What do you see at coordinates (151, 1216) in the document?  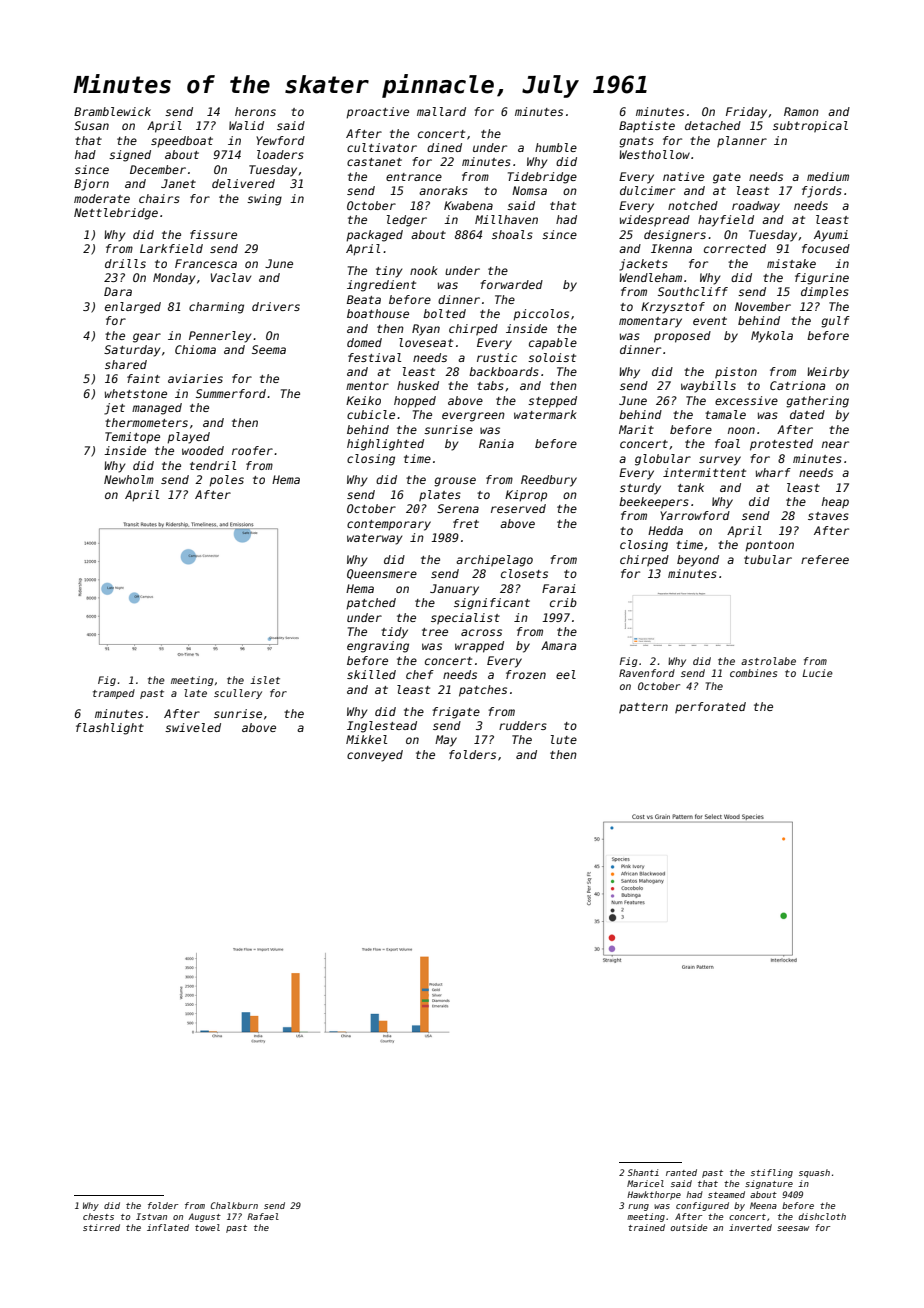 I see `Istvan` at bounding box center [151, 1216].
